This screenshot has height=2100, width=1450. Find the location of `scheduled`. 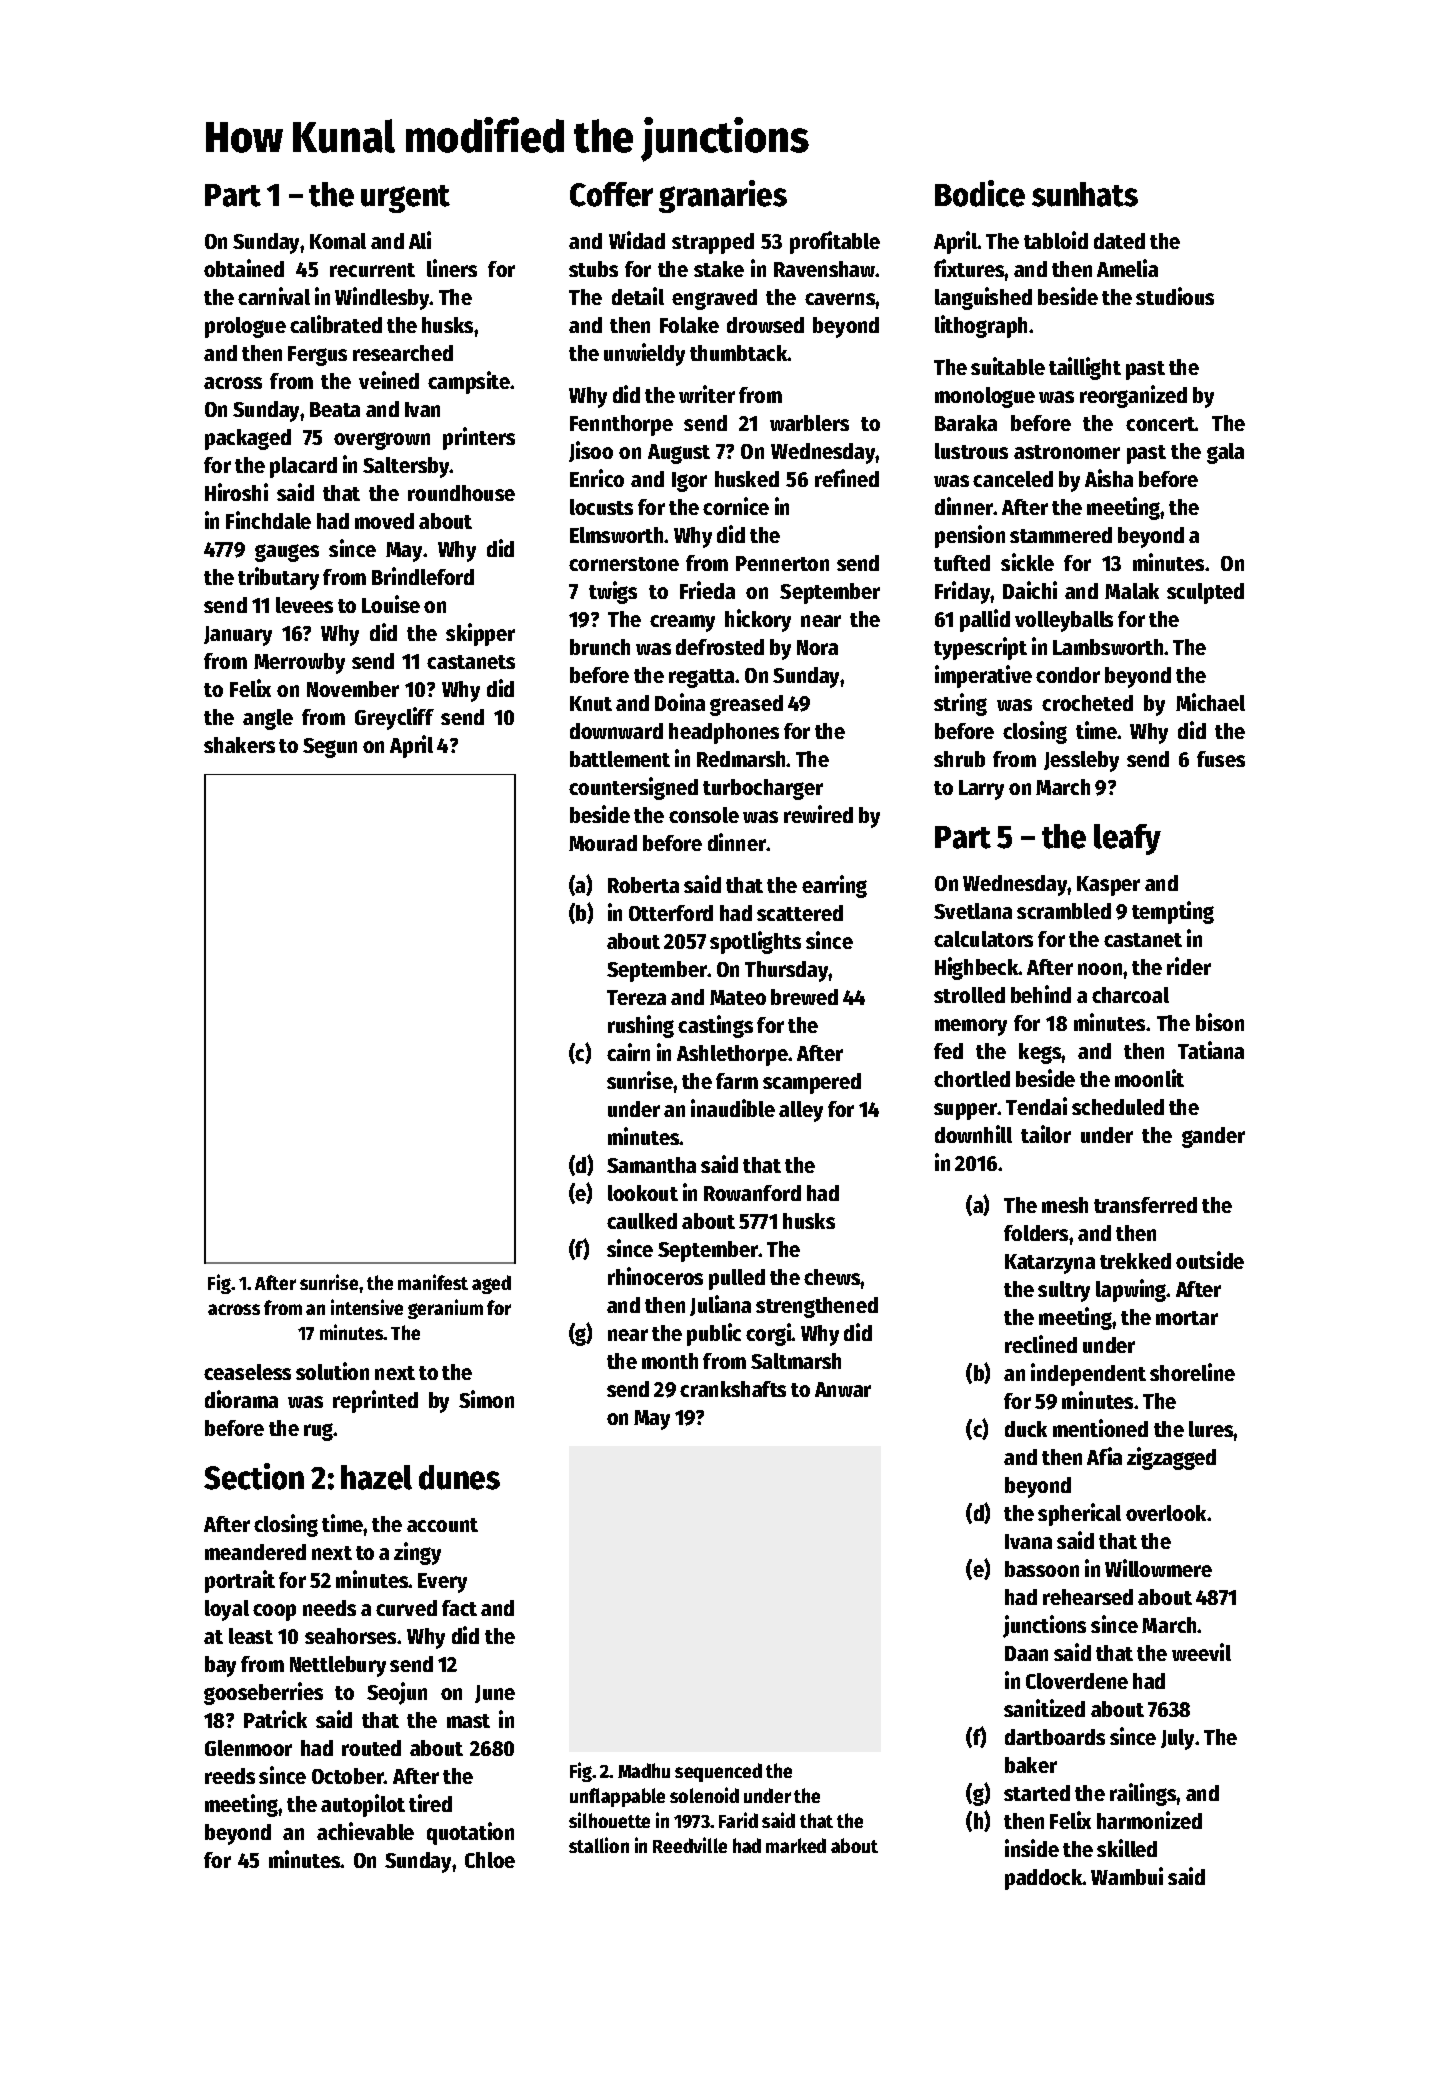

scheduled is located at coordinates (1118, 1107).
